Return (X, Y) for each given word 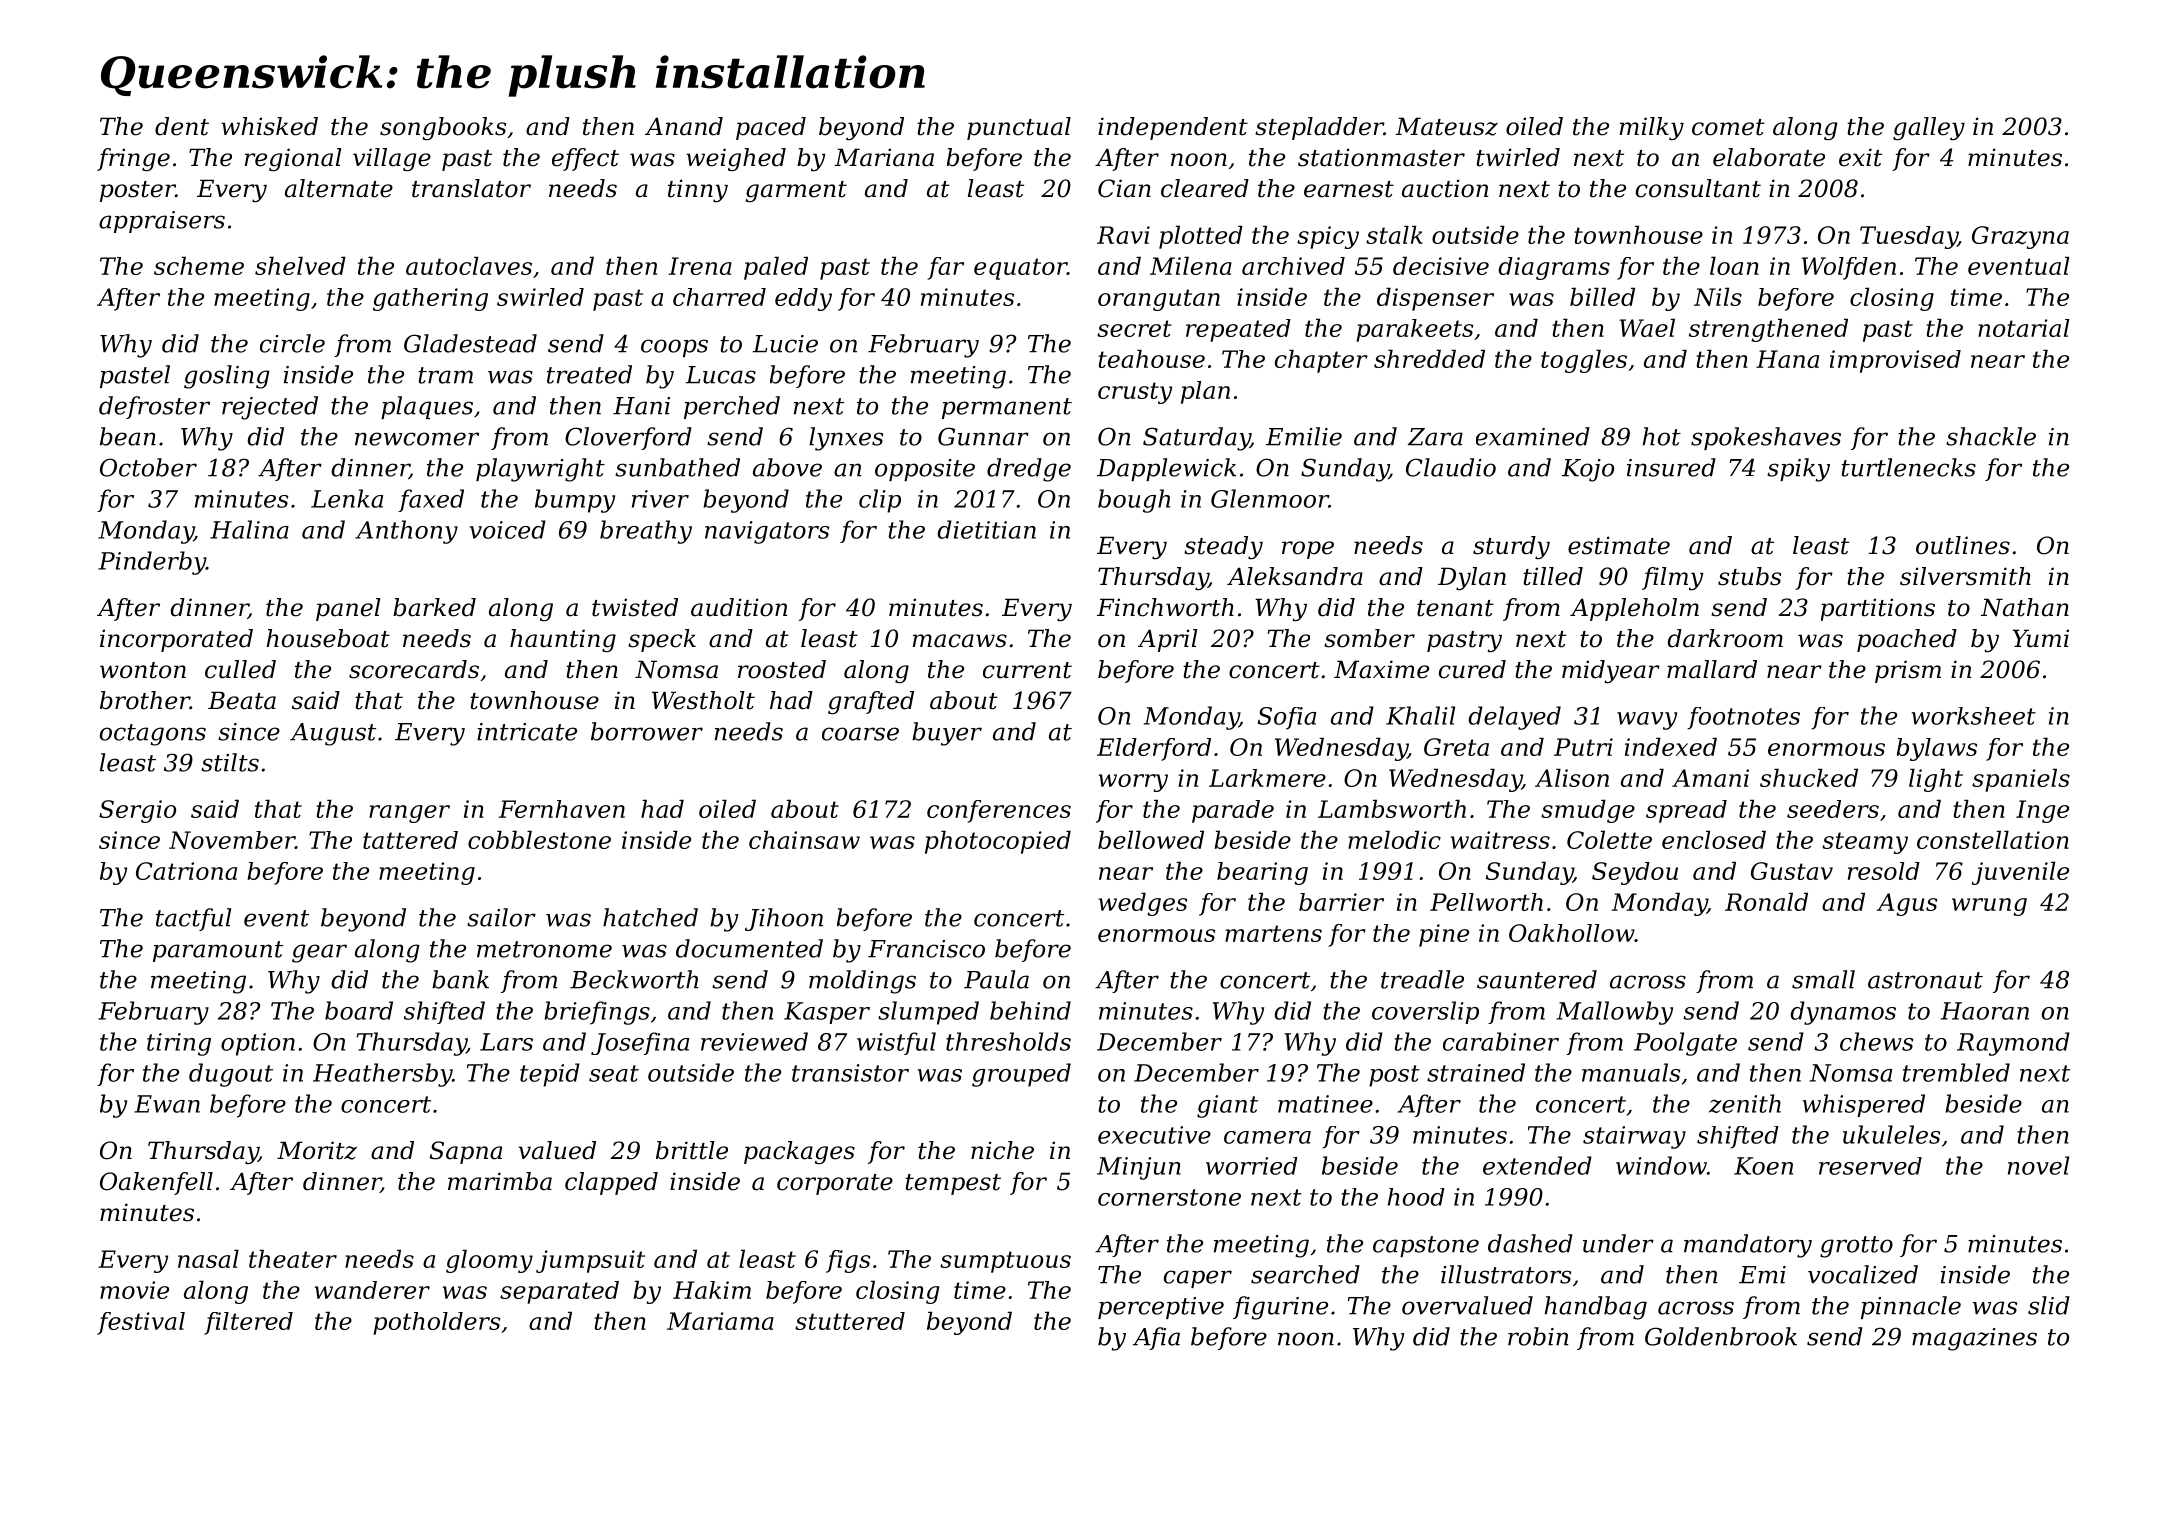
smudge (1588, 811)
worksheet (1974, 716)
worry (1133, 783)
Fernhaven (562, 809)
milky (1652, 129)
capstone (1426, 1246)
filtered (248, 1323)
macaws (960, 641)
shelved (300, 265)
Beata (242, 700)
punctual (1019, 128)
